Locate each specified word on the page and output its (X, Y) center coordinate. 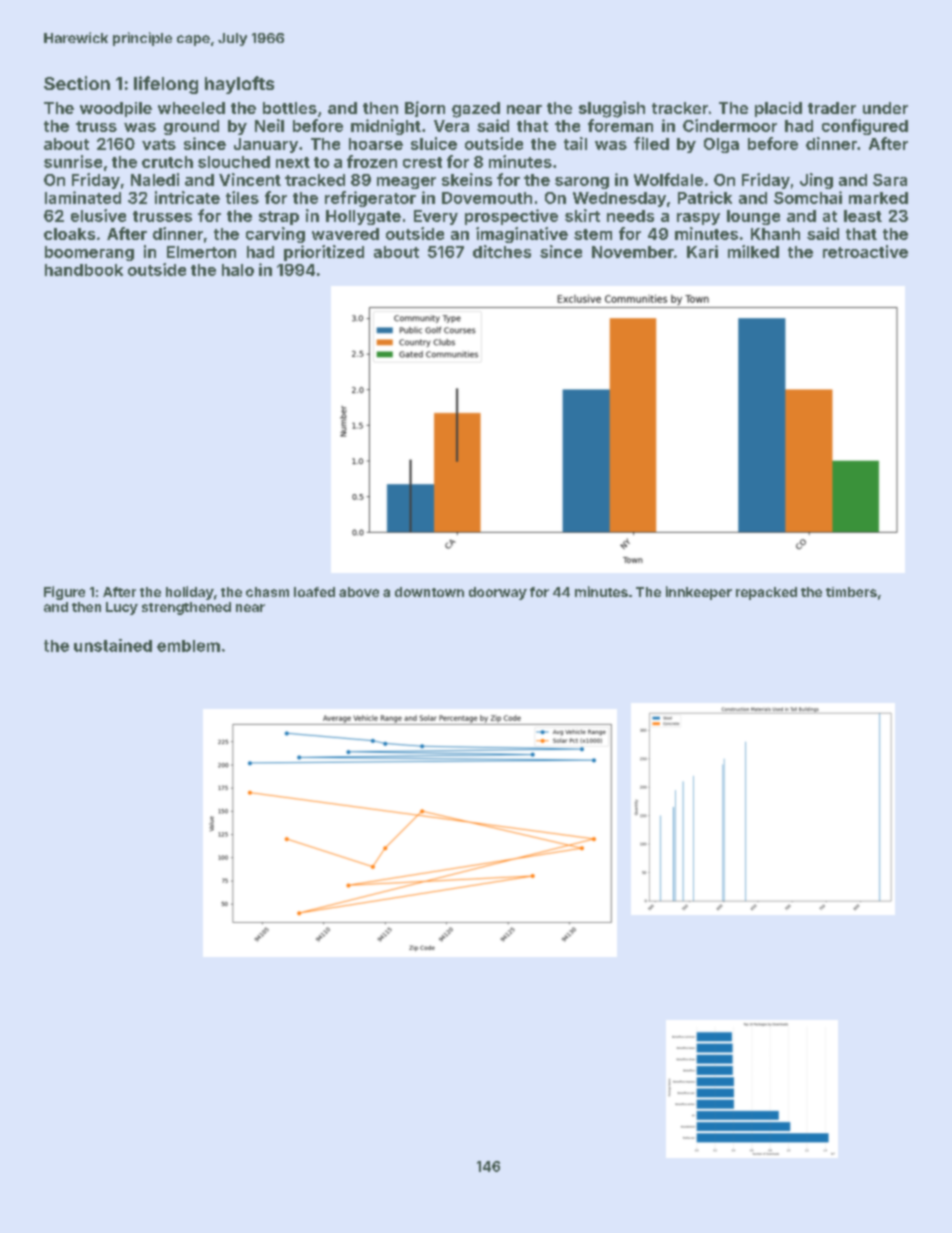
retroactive (865, 251)
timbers (851, 592)
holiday (190, 593)
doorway (498, 593)
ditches (502, 251)
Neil (269, 125)
